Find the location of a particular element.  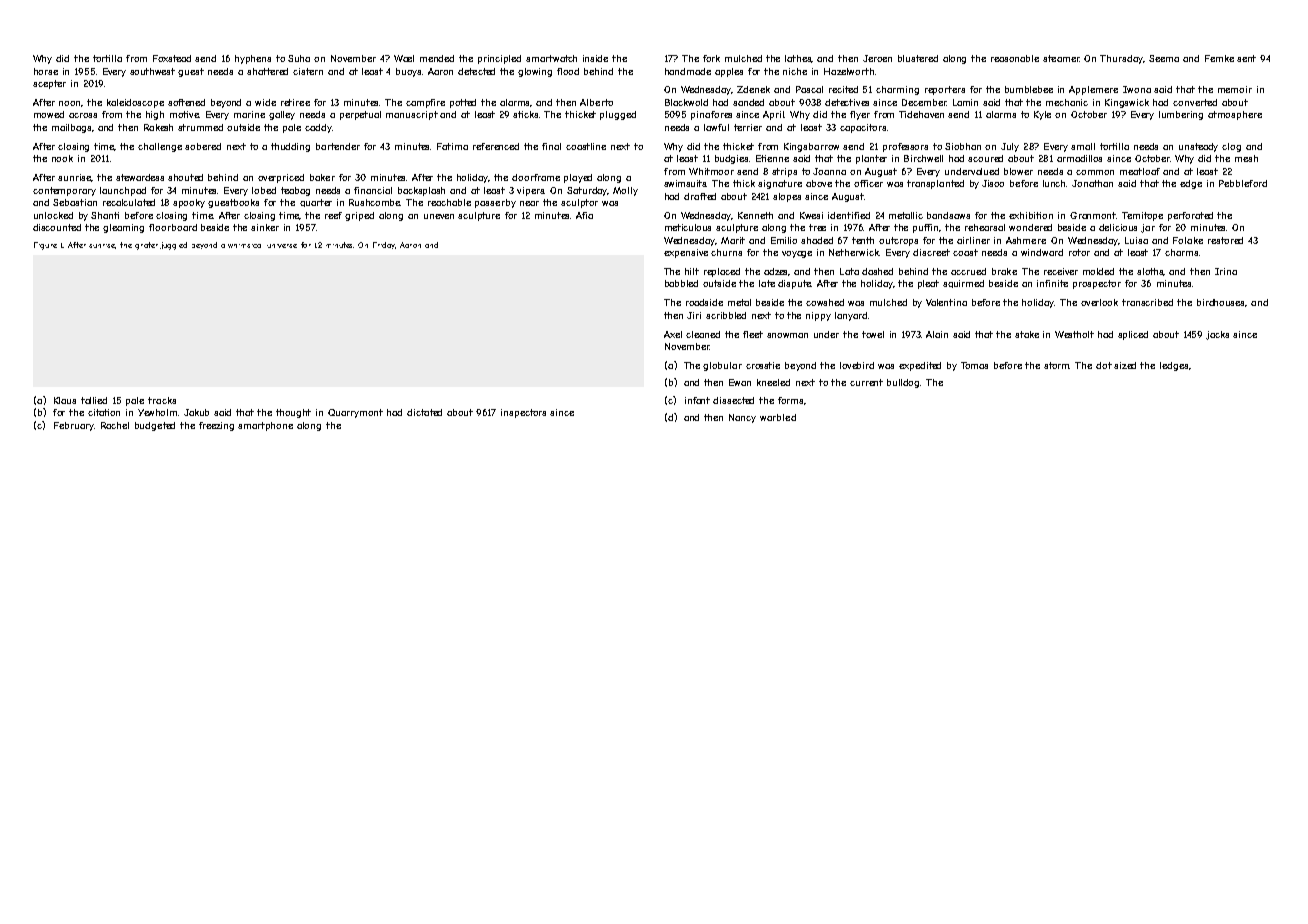

blustered is located at coordinates (918, 58).
